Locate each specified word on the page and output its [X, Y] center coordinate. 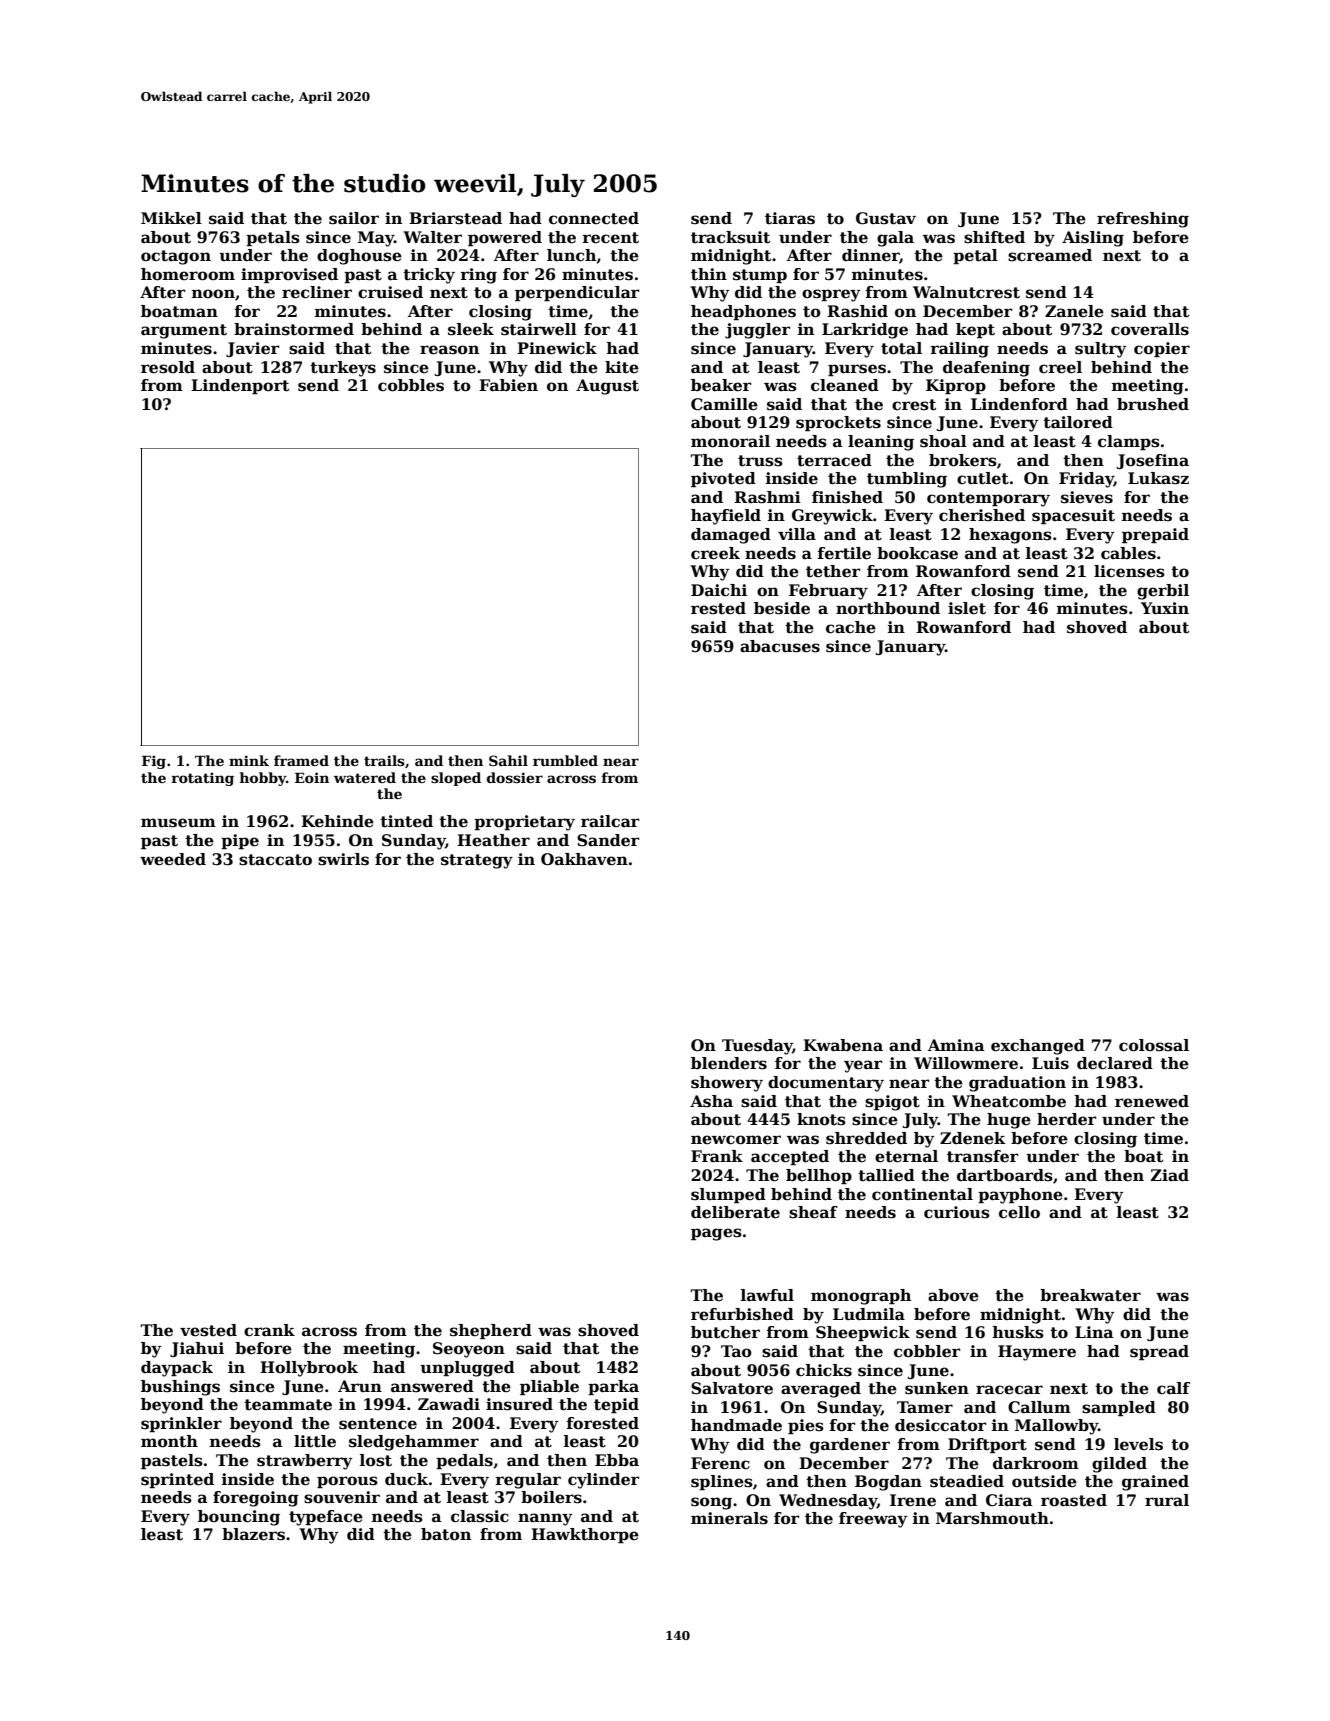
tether [833, 571]
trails [384, 760]
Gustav [886, 218]
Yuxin [1165, 608]
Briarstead [455, 218]
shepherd [491, 1331]
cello [1019, 1212]
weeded [173, 859]
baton [446, 1534]
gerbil [1163, 592]
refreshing [1143, 220]
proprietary [524, 823]
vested [208, 1330]
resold [168, 367]
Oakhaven [584, 859]
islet [967, 608]
